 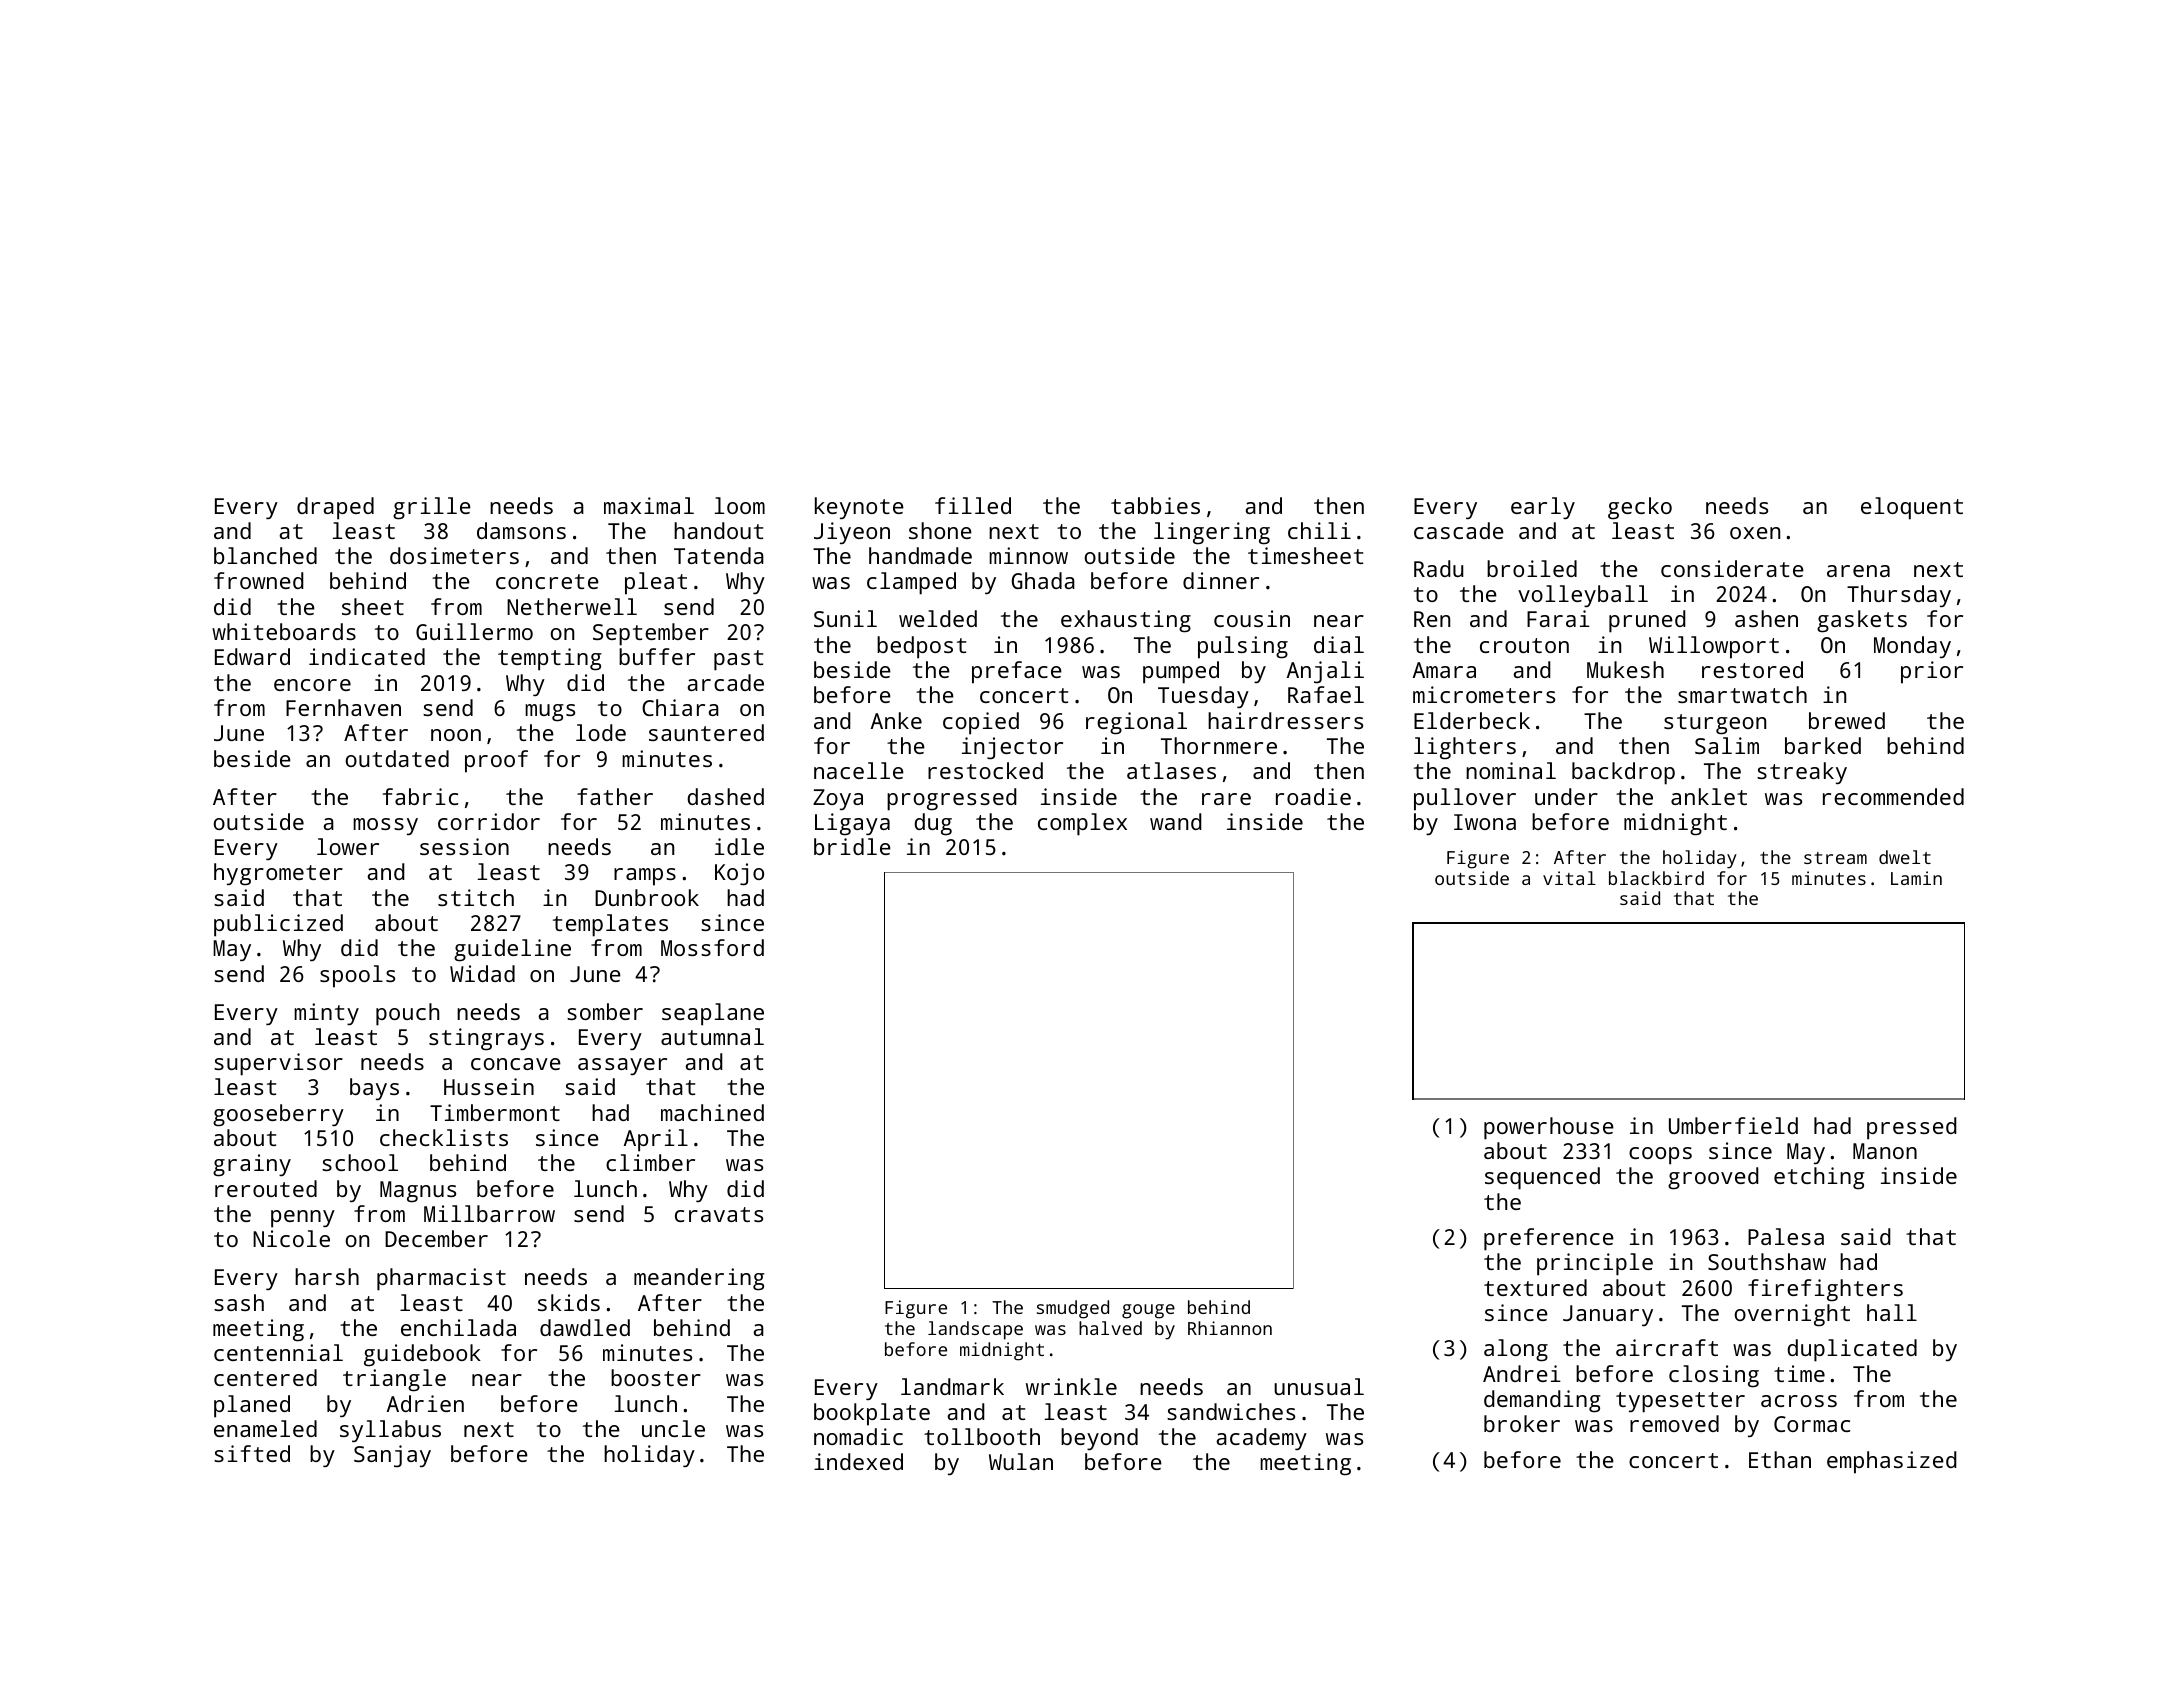 What do you see at coordinates (1319, 530) in the screenshot?
I see `chili` at bounding box center [1319, 530].
